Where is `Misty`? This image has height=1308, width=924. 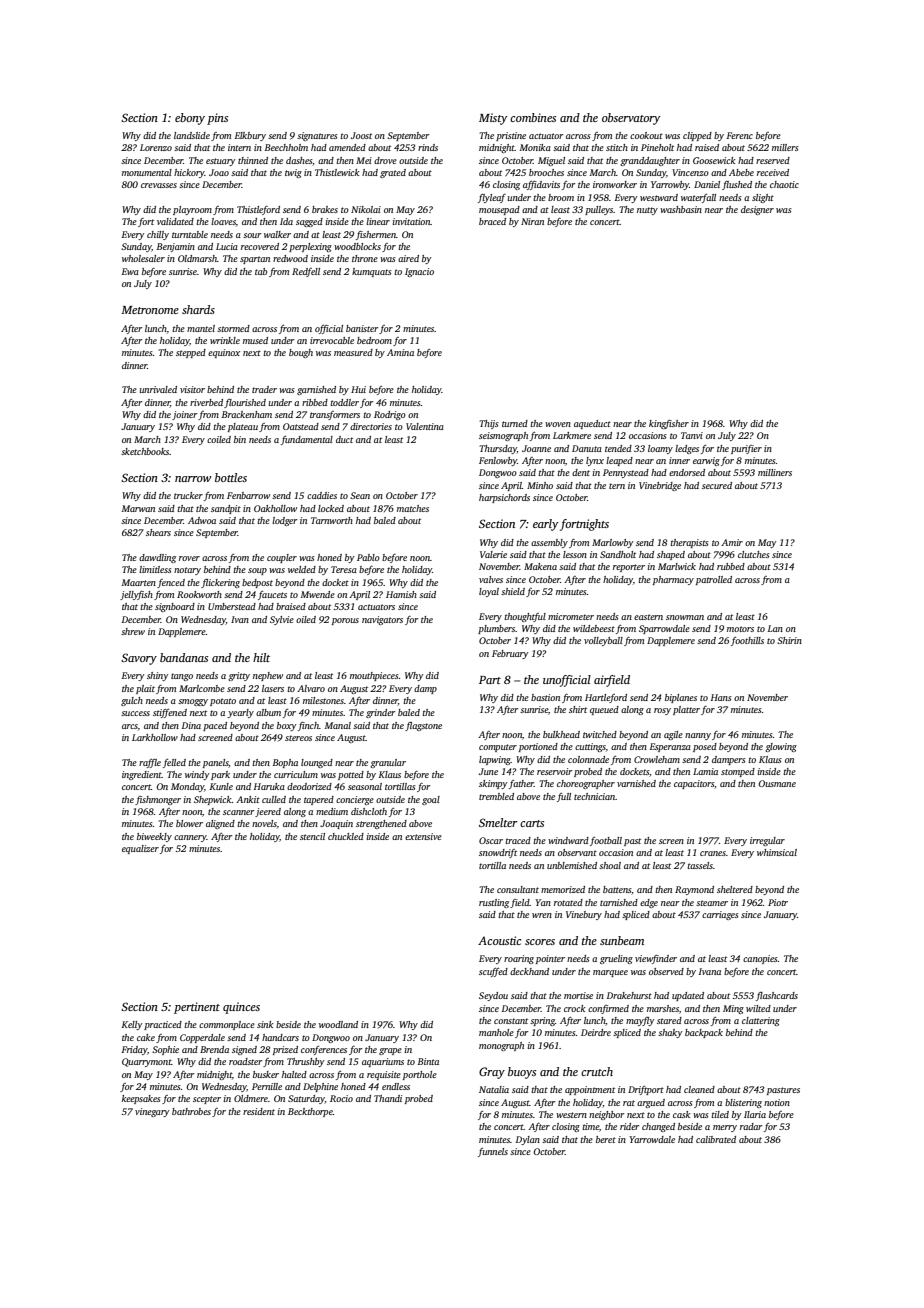
Misty is located at coordinates (493, 119).
